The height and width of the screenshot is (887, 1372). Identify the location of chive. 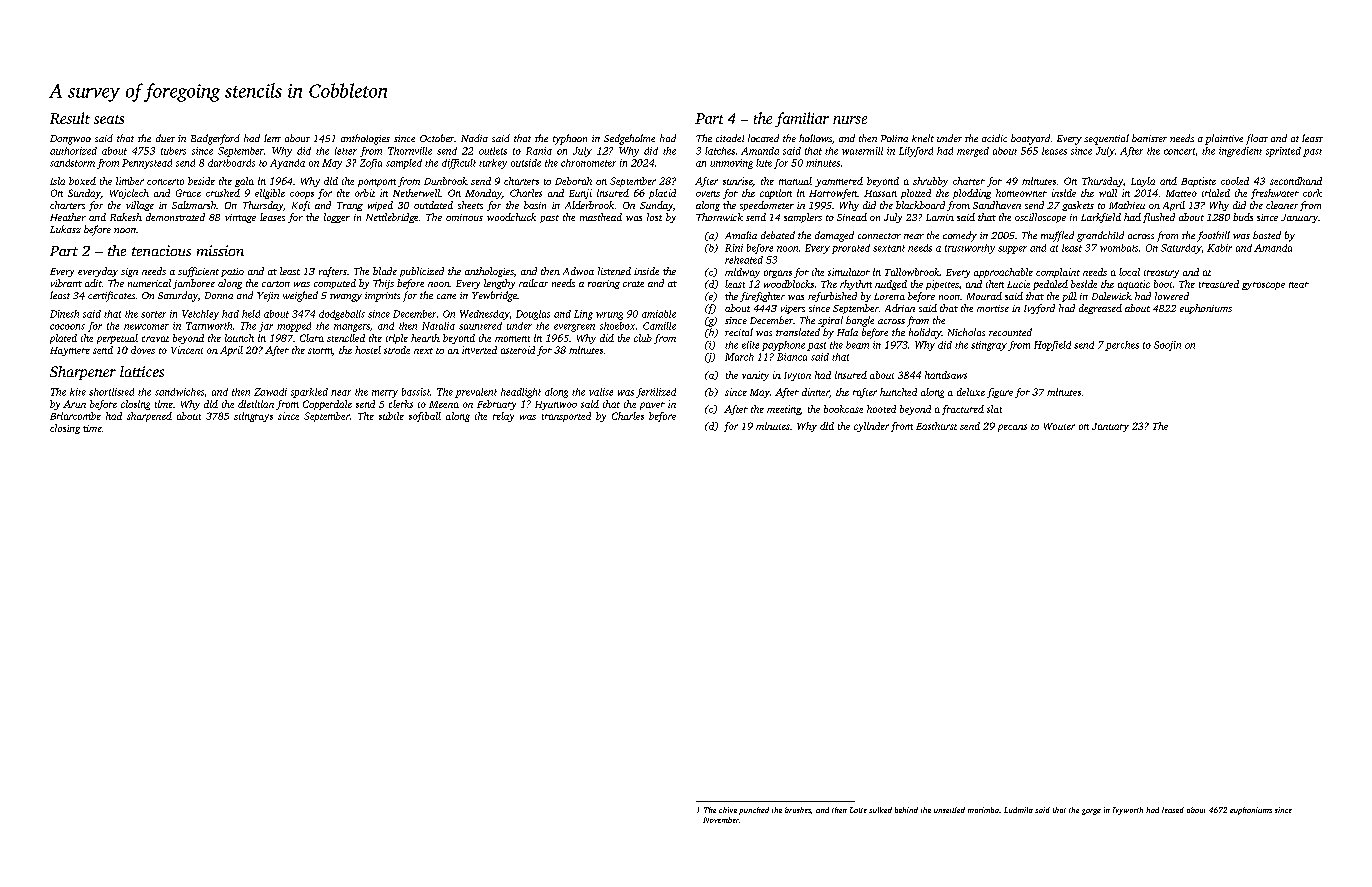
(728, 810).
